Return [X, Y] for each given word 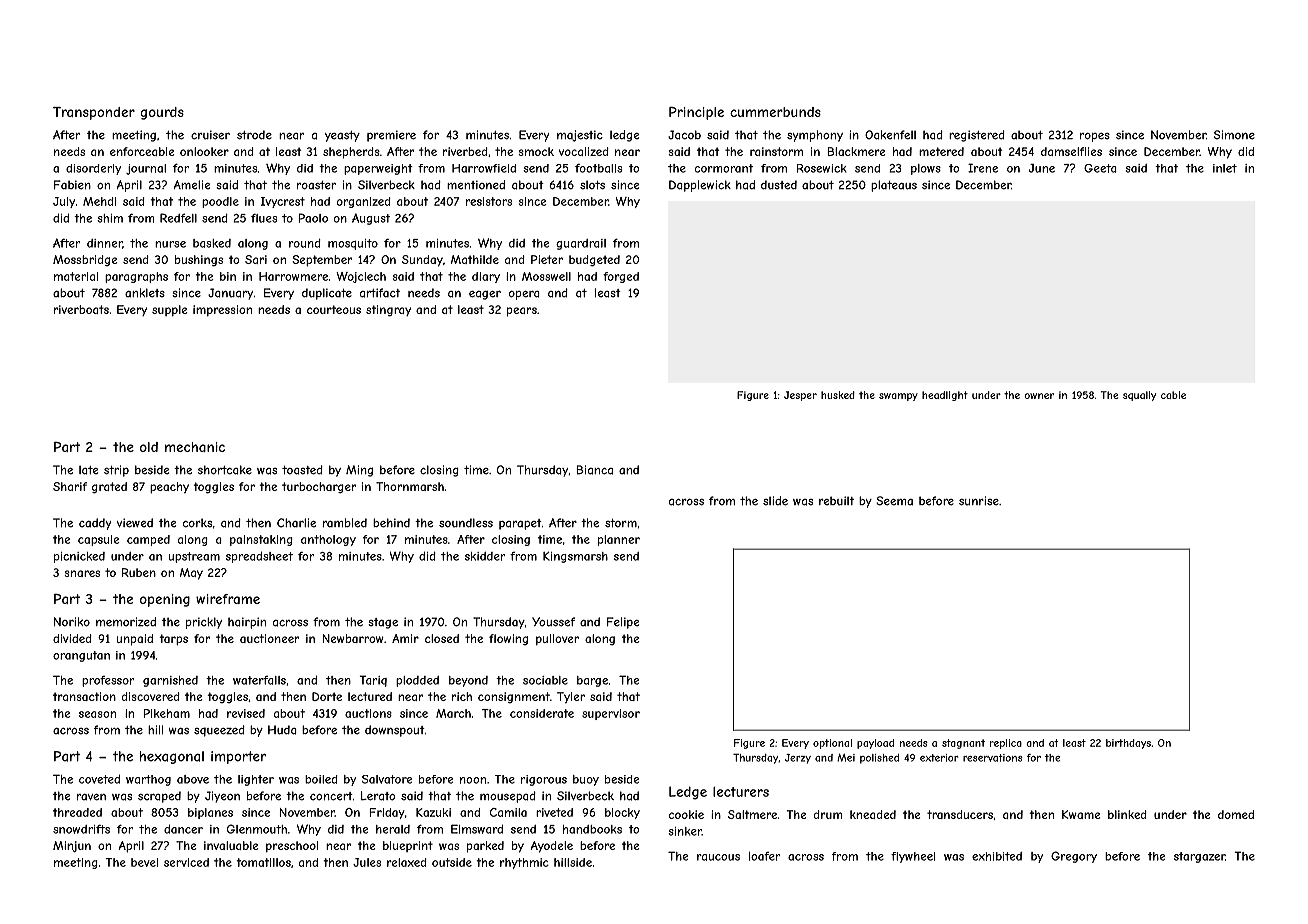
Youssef [553, 622]
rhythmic [524, 863]
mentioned [476, 185]
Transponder [94, 113]
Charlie [296, 523]
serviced [186, 862]
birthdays [1128, 744]
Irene [983, 168]
